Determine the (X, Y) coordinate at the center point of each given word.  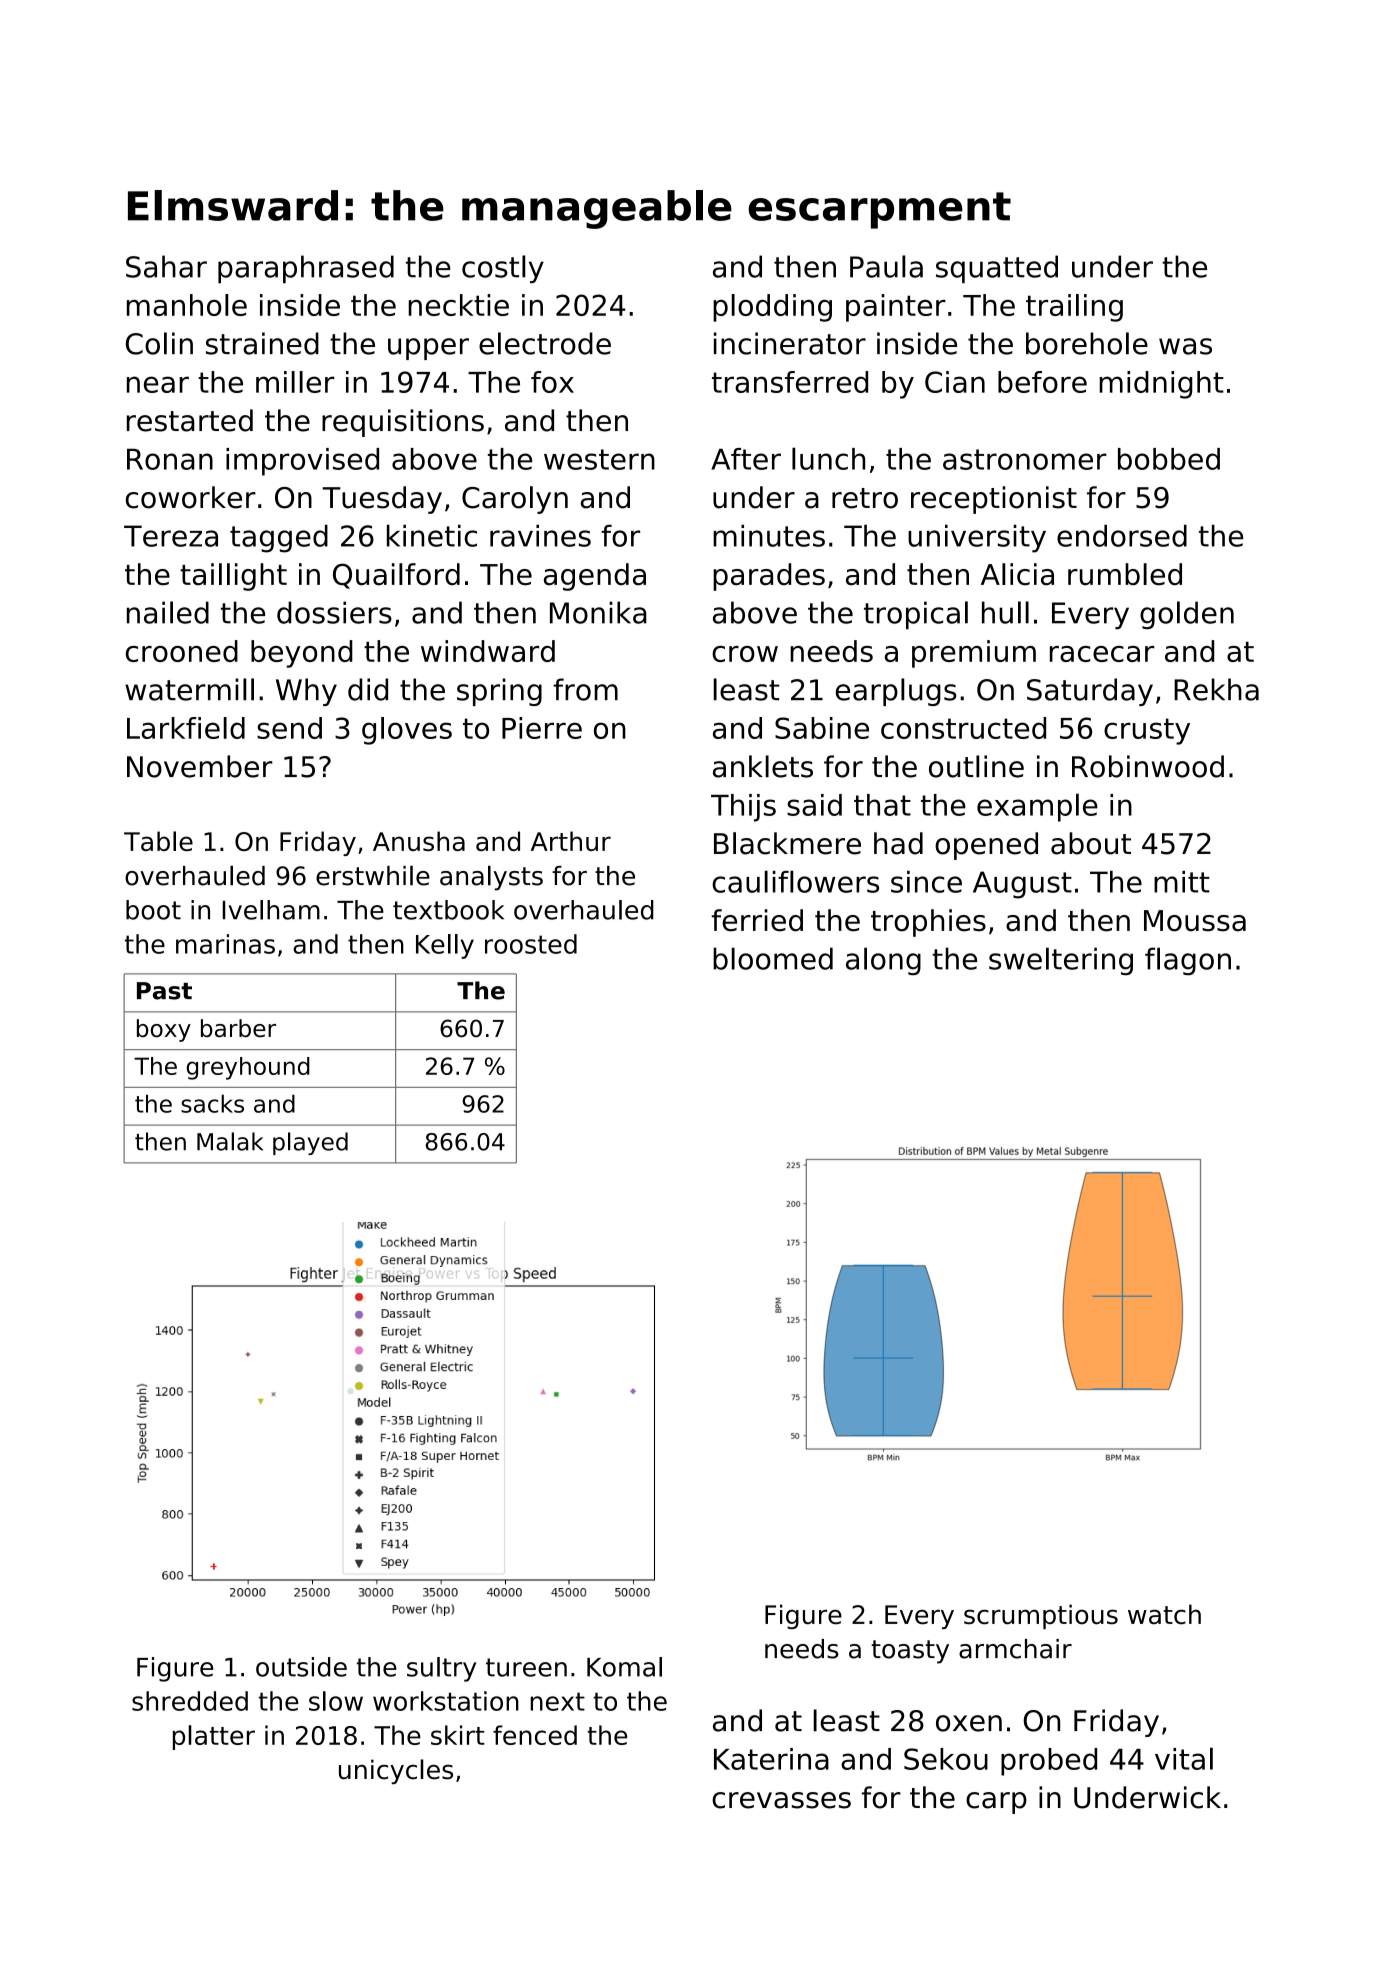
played (310, 1143)
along (883, 961)
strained (262, 343)
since (926, 882)
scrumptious (1041, 1616)
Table (158, 841)
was (1185, 346)
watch (1164, 1614)
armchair (1015, 1649)
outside (301, 1667)
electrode (545, 343)
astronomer (1025, 459)
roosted (531, 944)
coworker (191, 497)
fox (552, 382)
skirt (458, 1735)
